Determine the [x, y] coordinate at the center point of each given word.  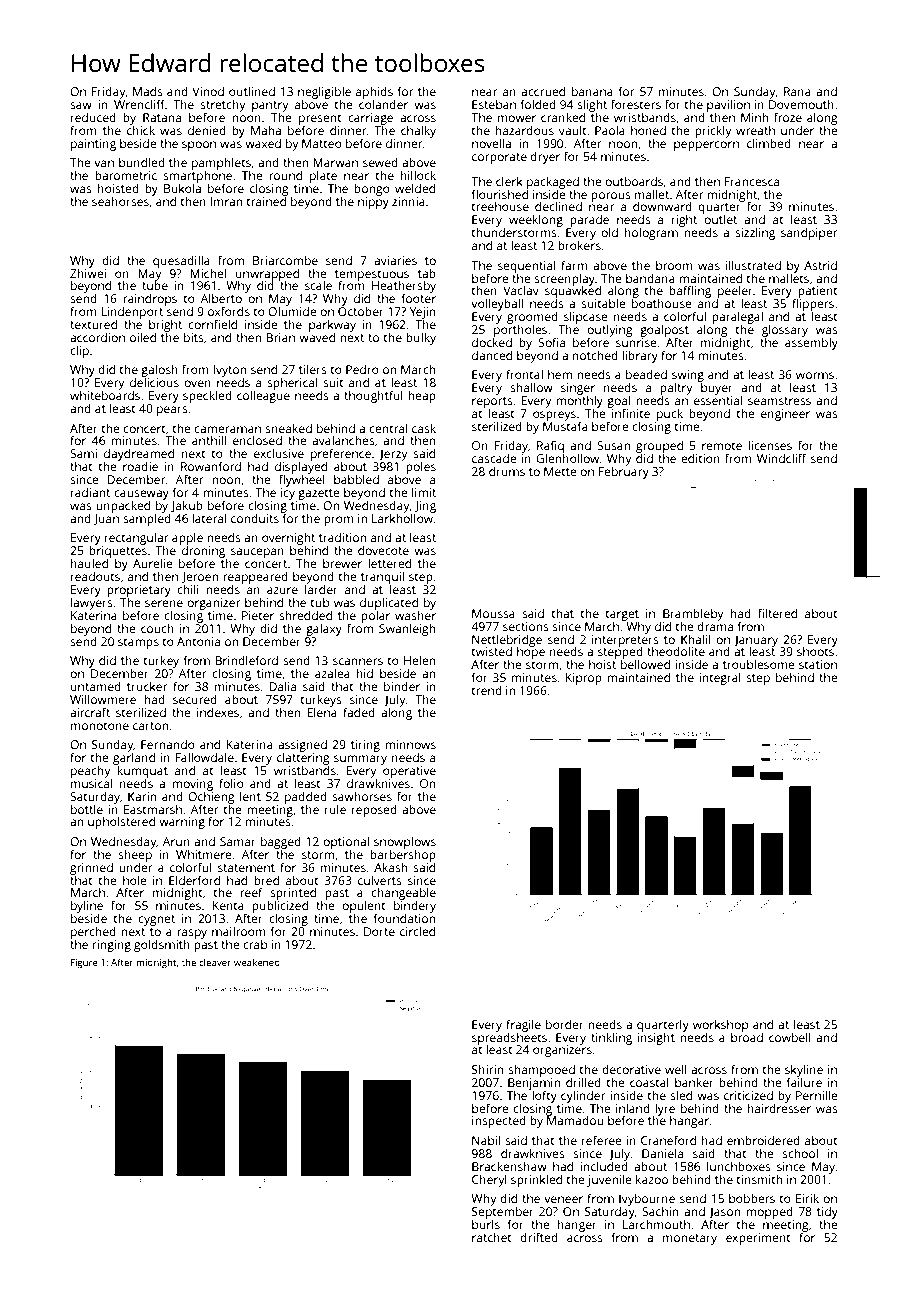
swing [688, 376]
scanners [358, 661]
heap [422, 397]
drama [715, 626]
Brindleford [247, 660]
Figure [84, 964]
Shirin [487, 1069]
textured [93, 324]
